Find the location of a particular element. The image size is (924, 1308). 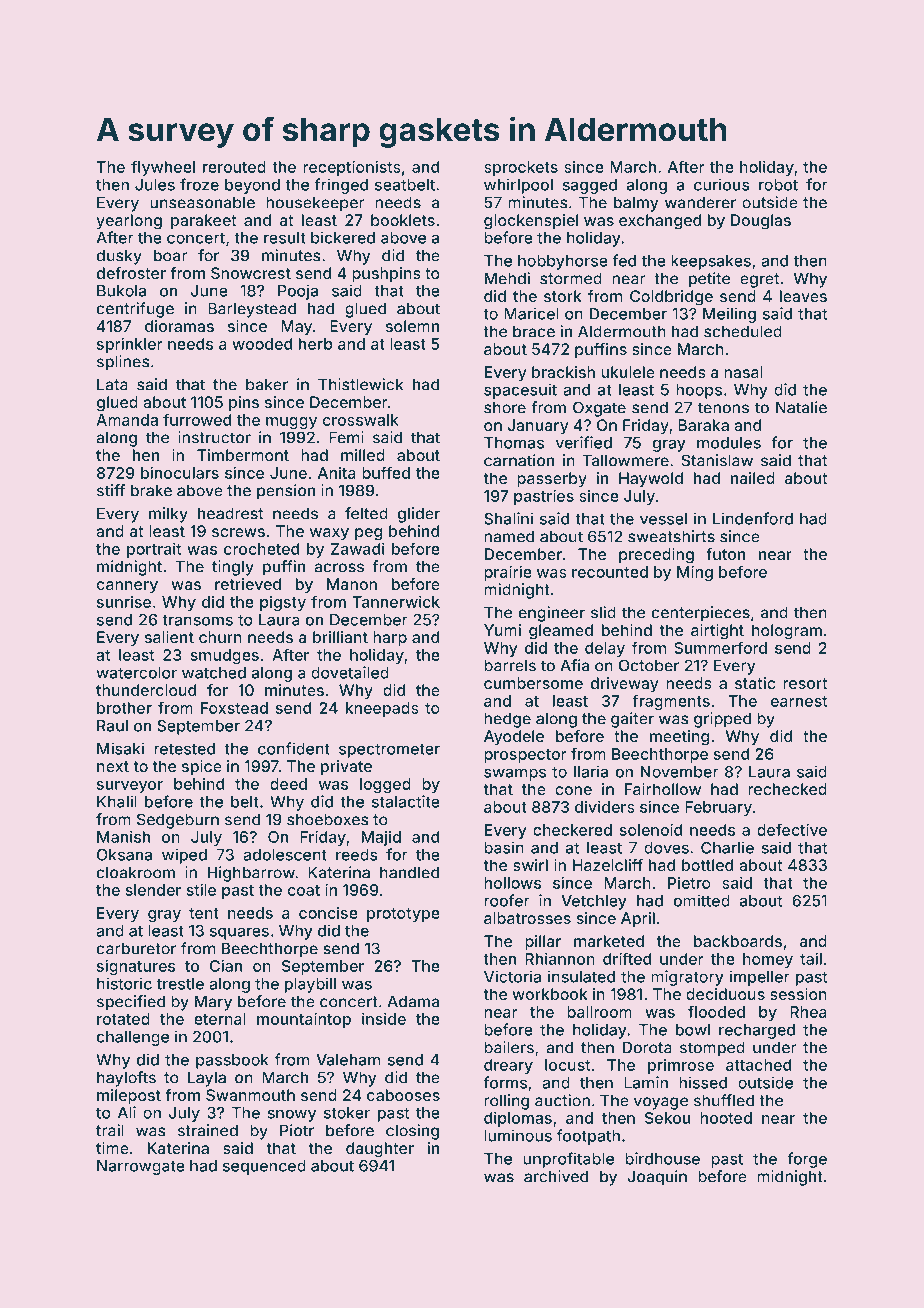

yearlong is located at coordinates (129, 222).
